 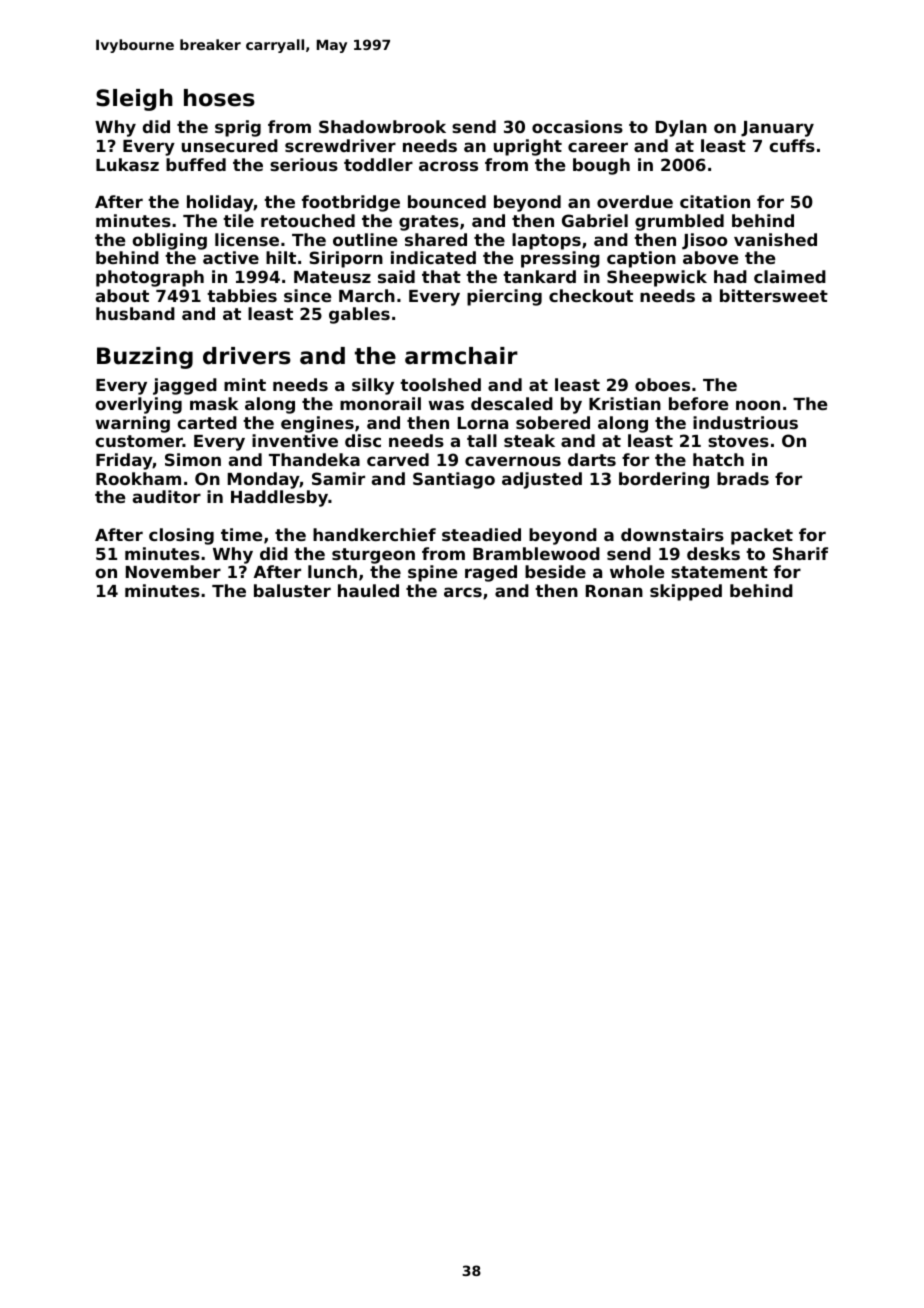 I want to click on was, so click(x=446, y=405).
